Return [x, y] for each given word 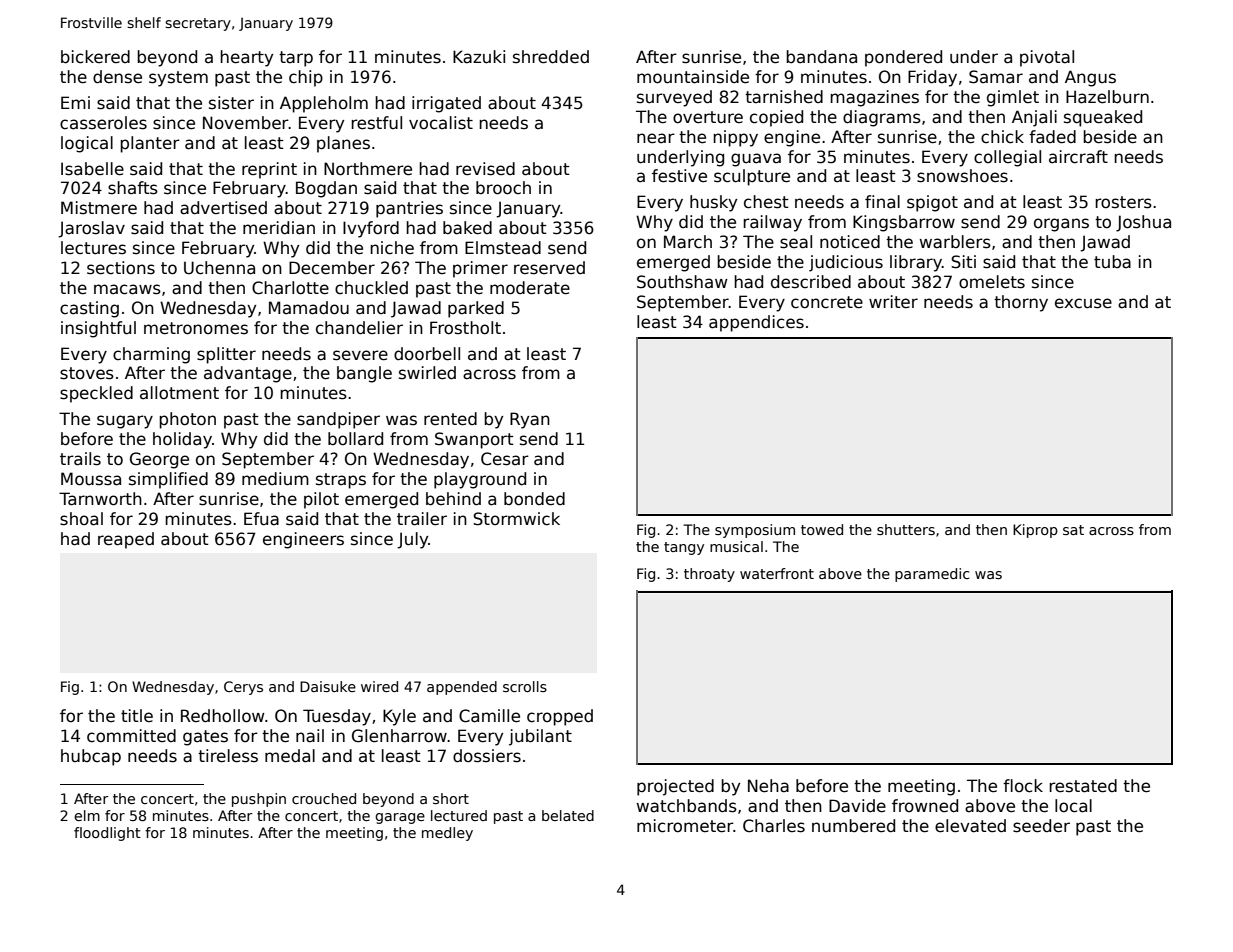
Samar [996, 77]
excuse [1083, 303]
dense [117, 77]
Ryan [530, 420]
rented [450, 419]
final [882, 202]
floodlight [107, 834]
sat [1073, 530]
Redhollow [222, 716]
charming [151, 355]
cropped [560, 717]
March [688, 242]
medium [275, 479]
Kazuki [479, 57]
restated [1083, 786]
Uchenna [219, 268]
